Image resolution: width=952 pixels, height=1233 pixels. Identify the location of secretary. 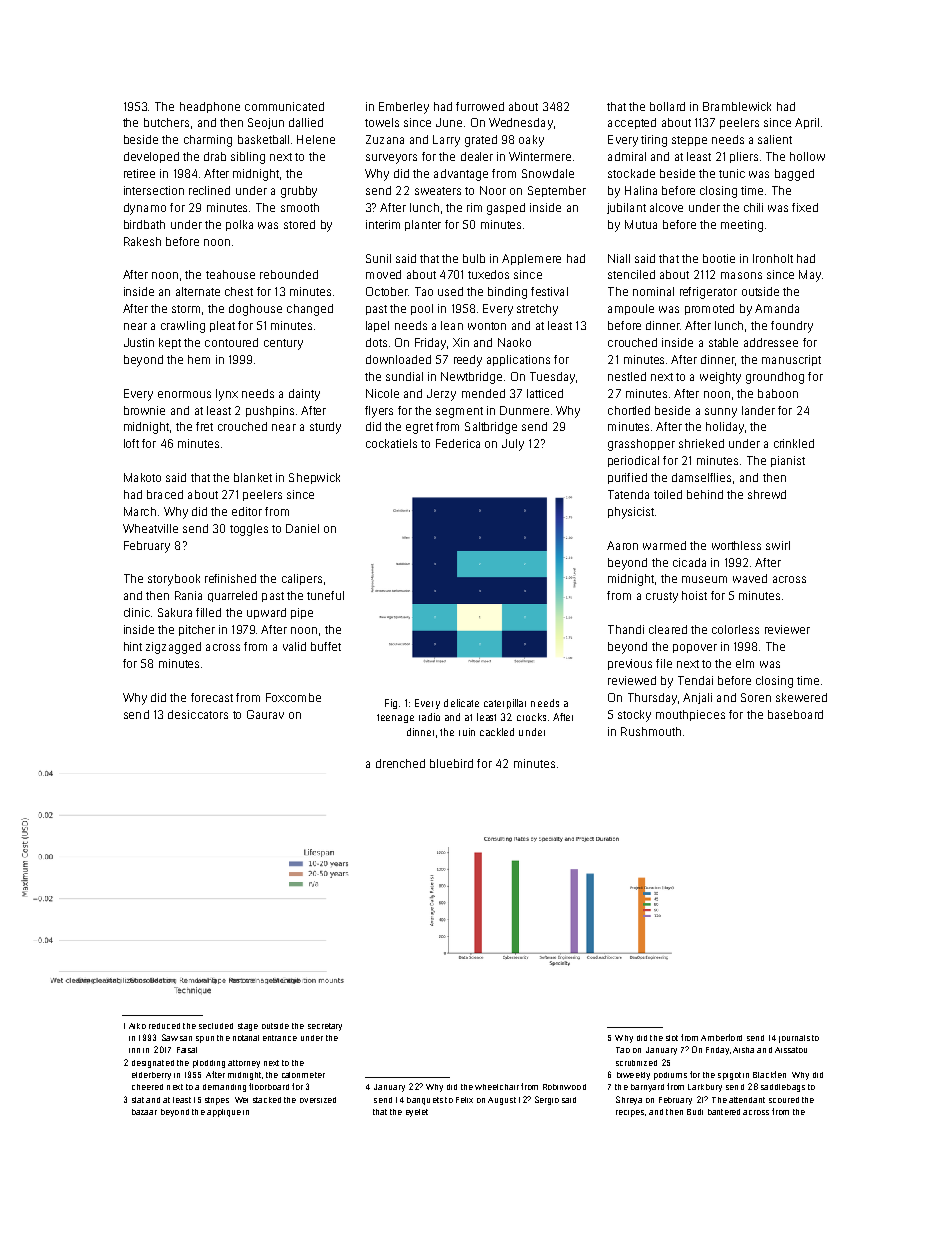
(325, 1027).
